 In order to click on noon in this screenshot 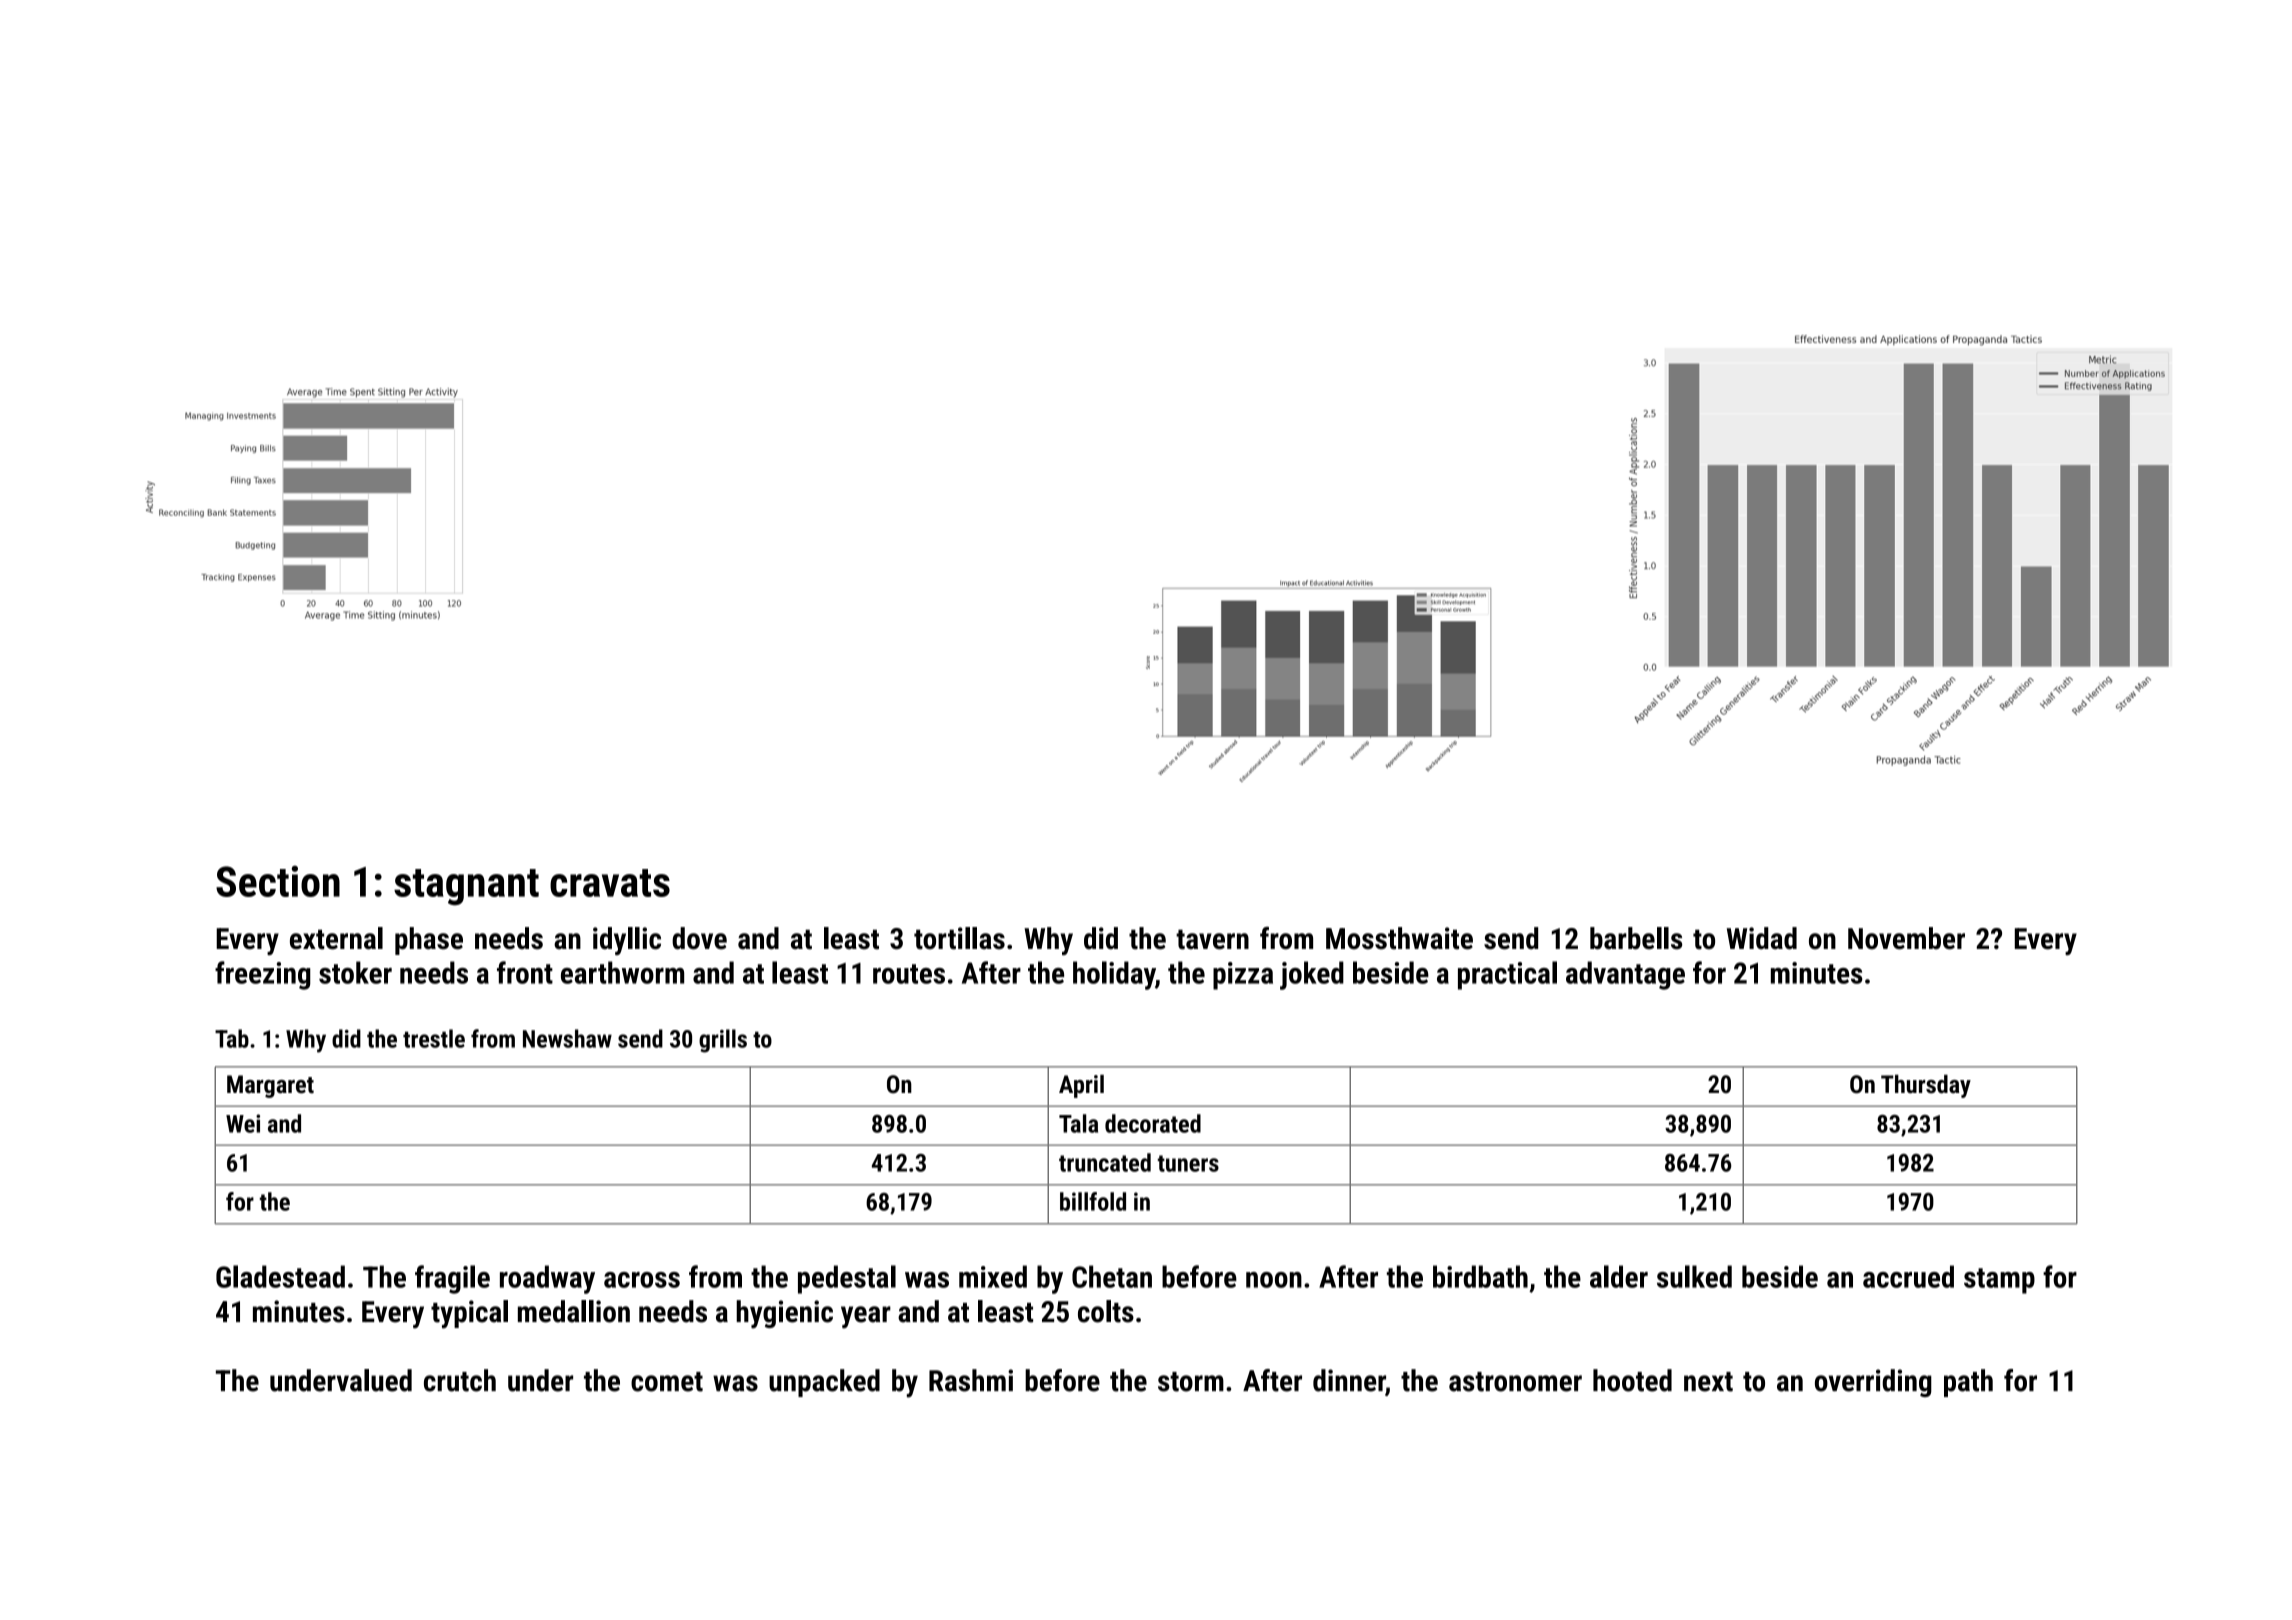, I will do `click(1274, 1280)`.
